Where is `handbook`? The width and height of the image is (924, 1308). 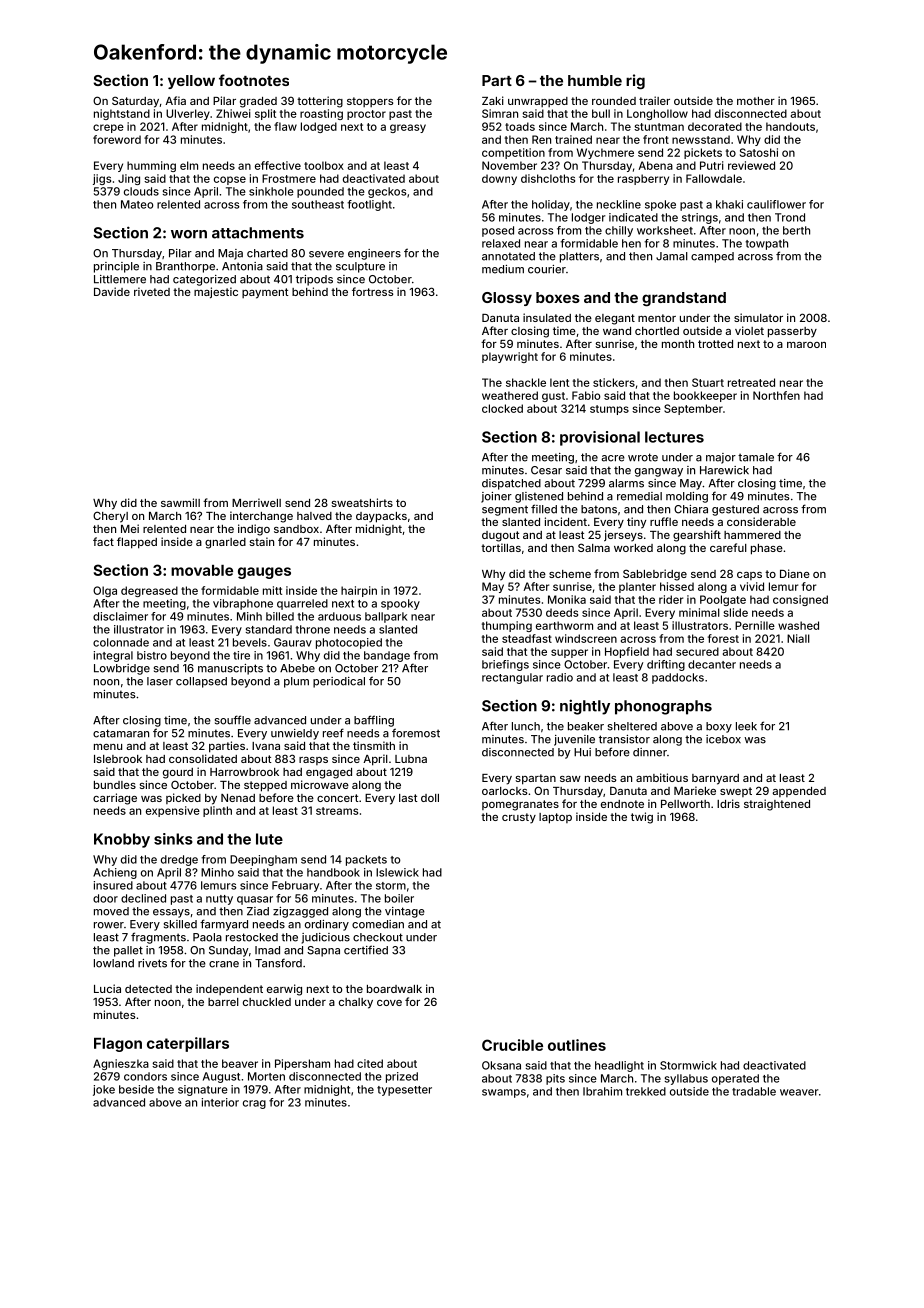 handbook is located at coordinates (333, 872).
